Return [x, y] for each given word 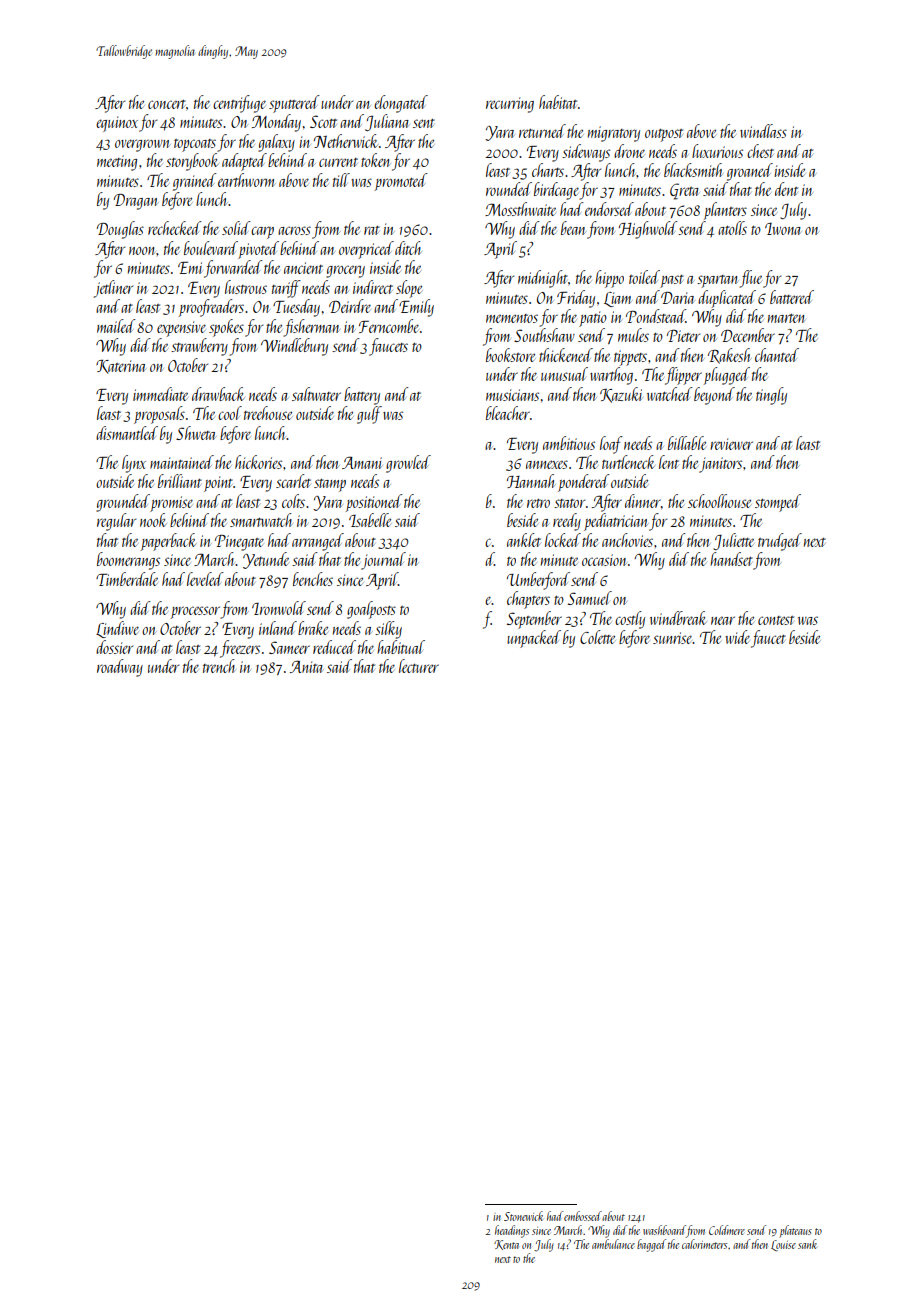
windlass [763, 131]
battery [362, 396]
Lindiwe [117, 629]
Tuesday [296, 308]
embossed [583, 1216]
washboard [664, 1230]
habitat [558, 102]
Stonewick [523, 1216]
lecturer [419, 666]
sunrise [673, 638]
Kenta [506, 1245]
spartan [718, 281]
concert [167, 104]
